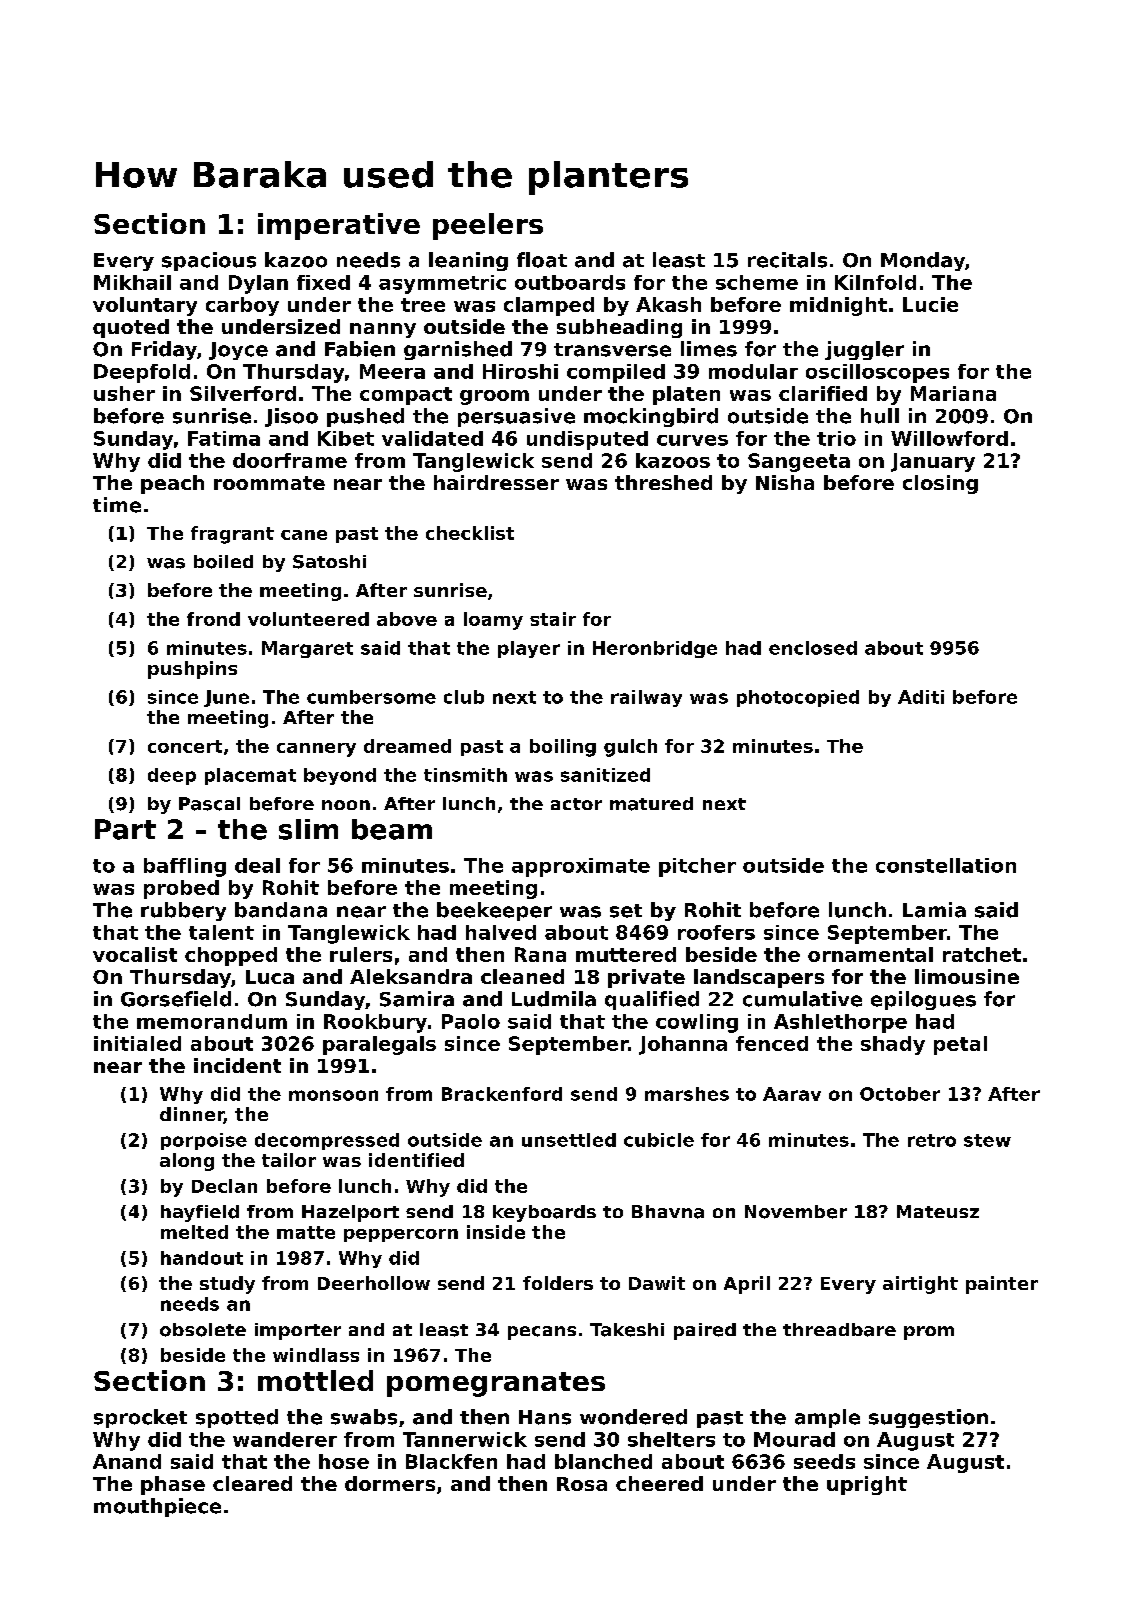 The width and height of the image is (1135, 1605). What do you see at coordinates (125, 829) in the image?
I see `Part` at bounding box center [125, 829].
